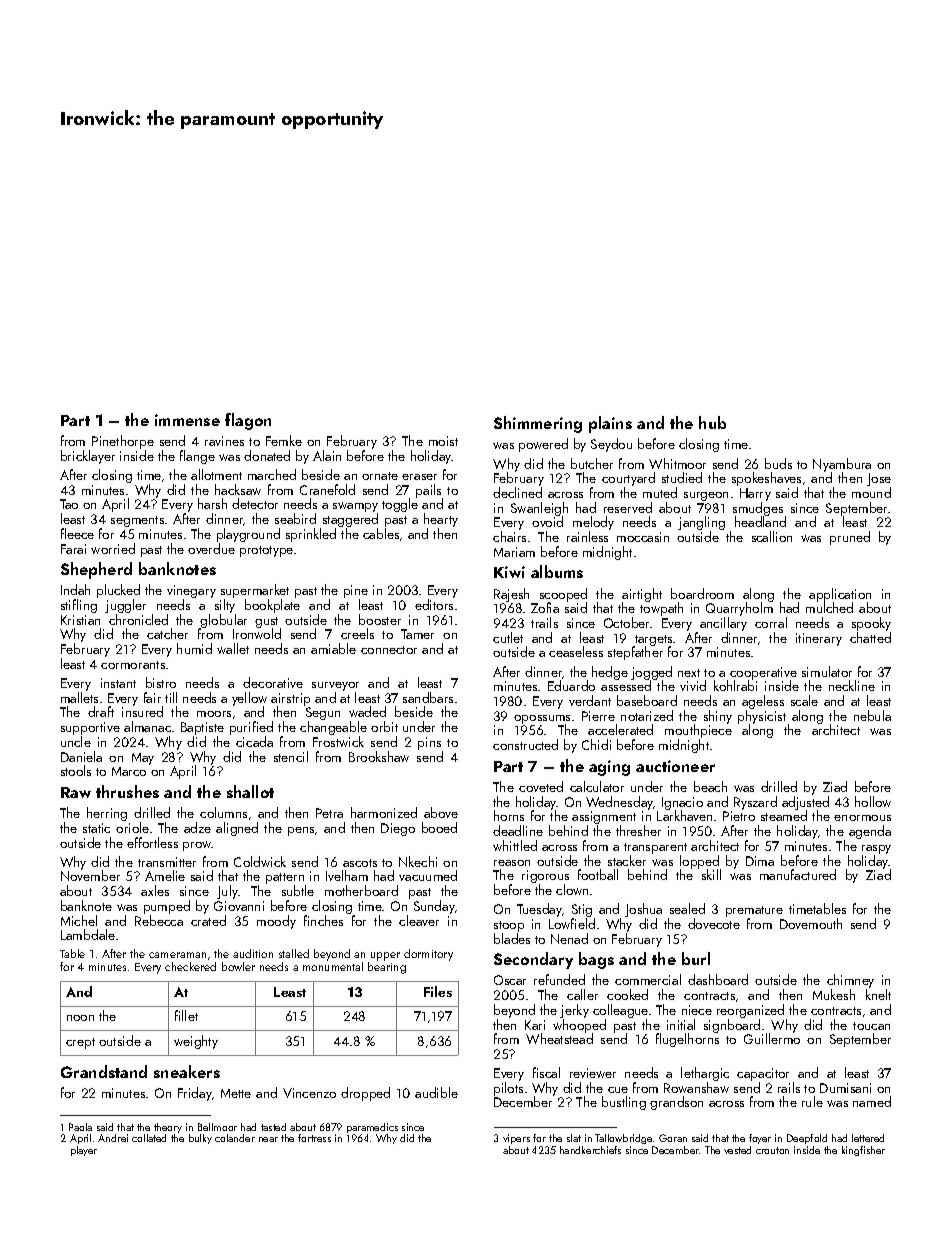  I want to click on neckline, so click(852, 685).
